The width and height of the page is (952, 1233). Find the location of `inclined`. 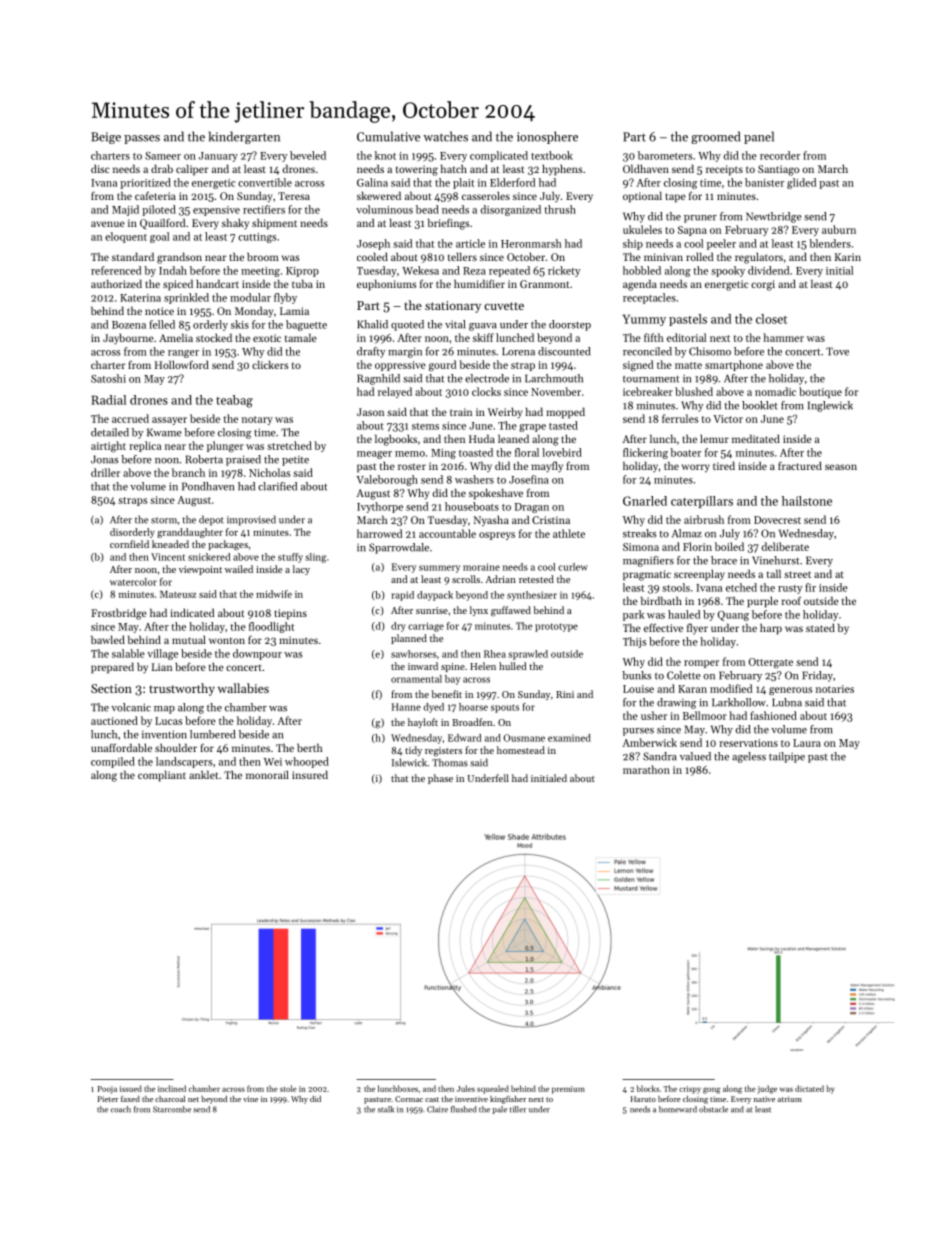

inclined is located at coordinates (172, 1088).
